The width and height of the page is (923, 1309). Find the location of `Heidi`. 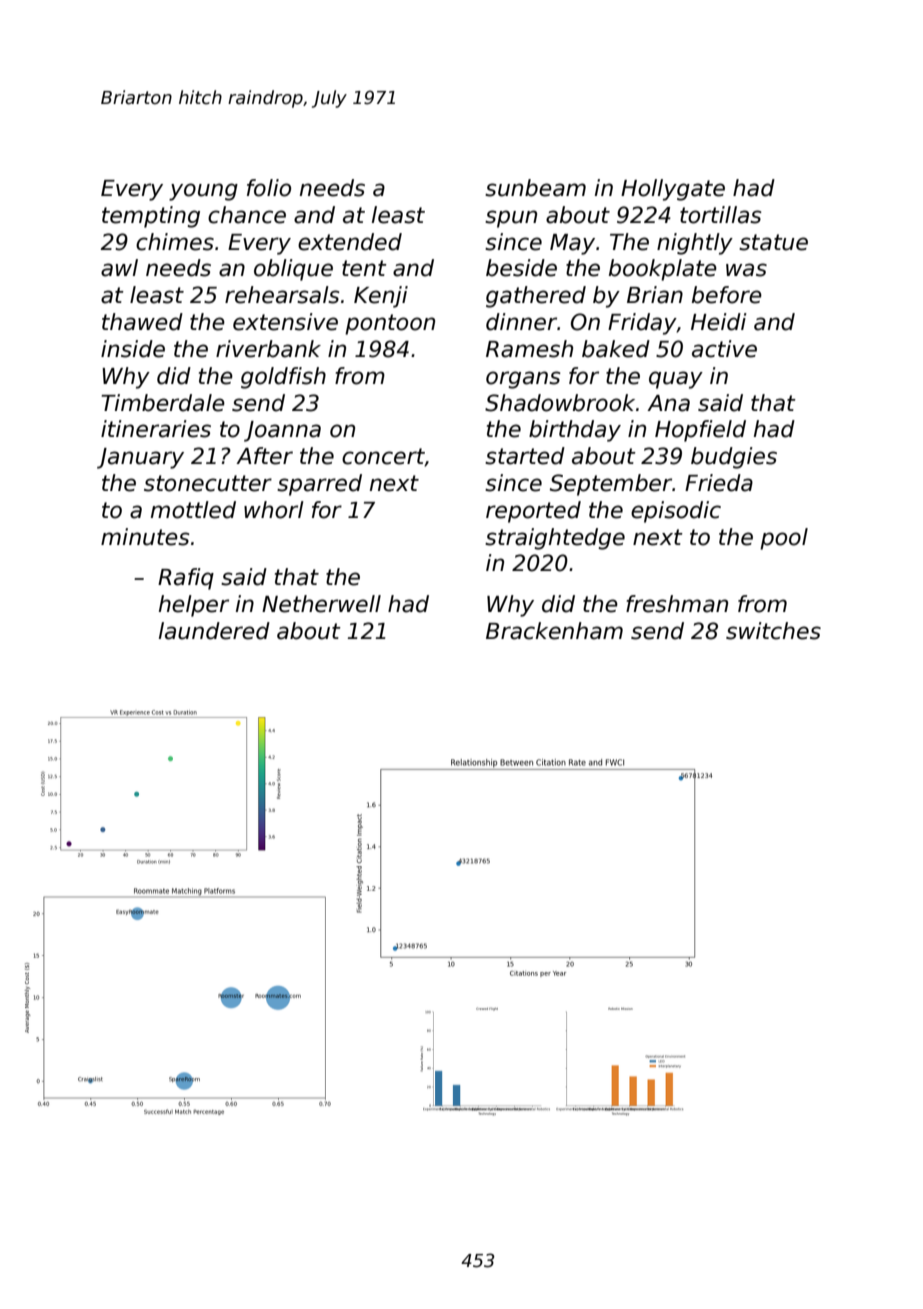

Heidi is located at coordinates (719, 322).
